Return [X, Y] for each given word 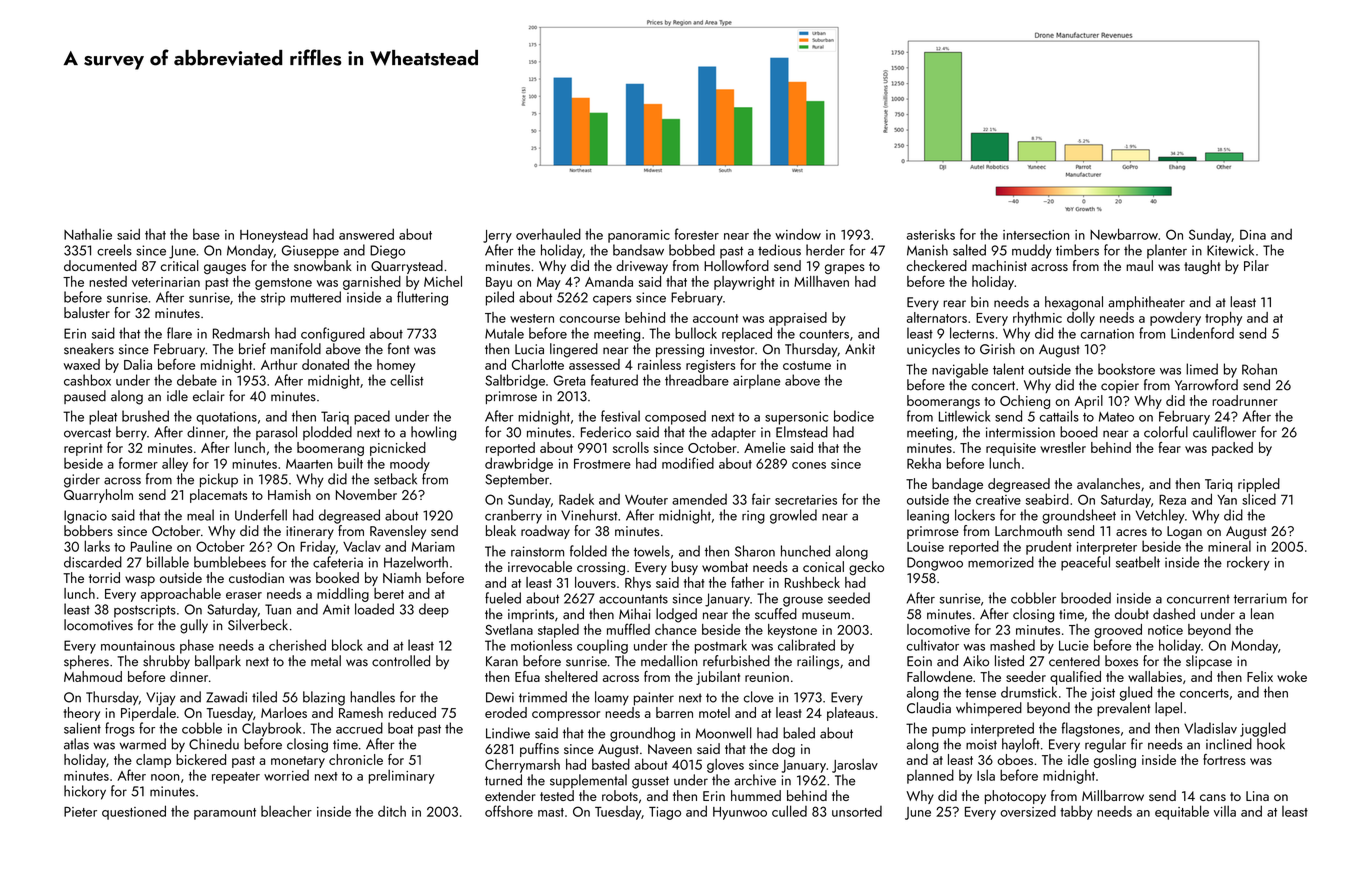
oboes [1015, 759]
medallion [669, 661]
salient [82, 728]
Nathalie [88, 234]
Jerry [497, 236]
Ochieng [1025, 402]
